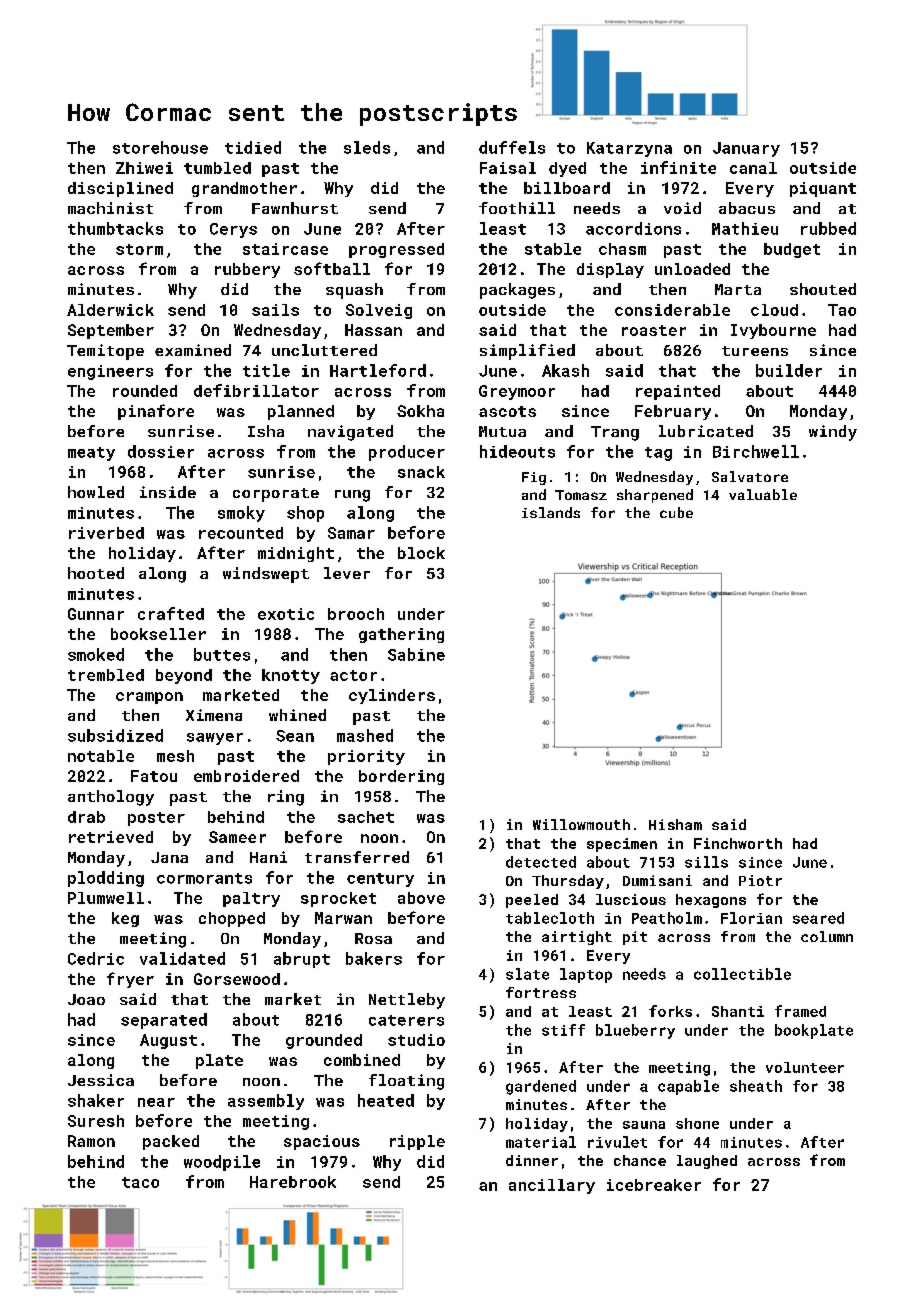 This image has width=924, height=1314. I want to click on sleds, so click(367, 147).
